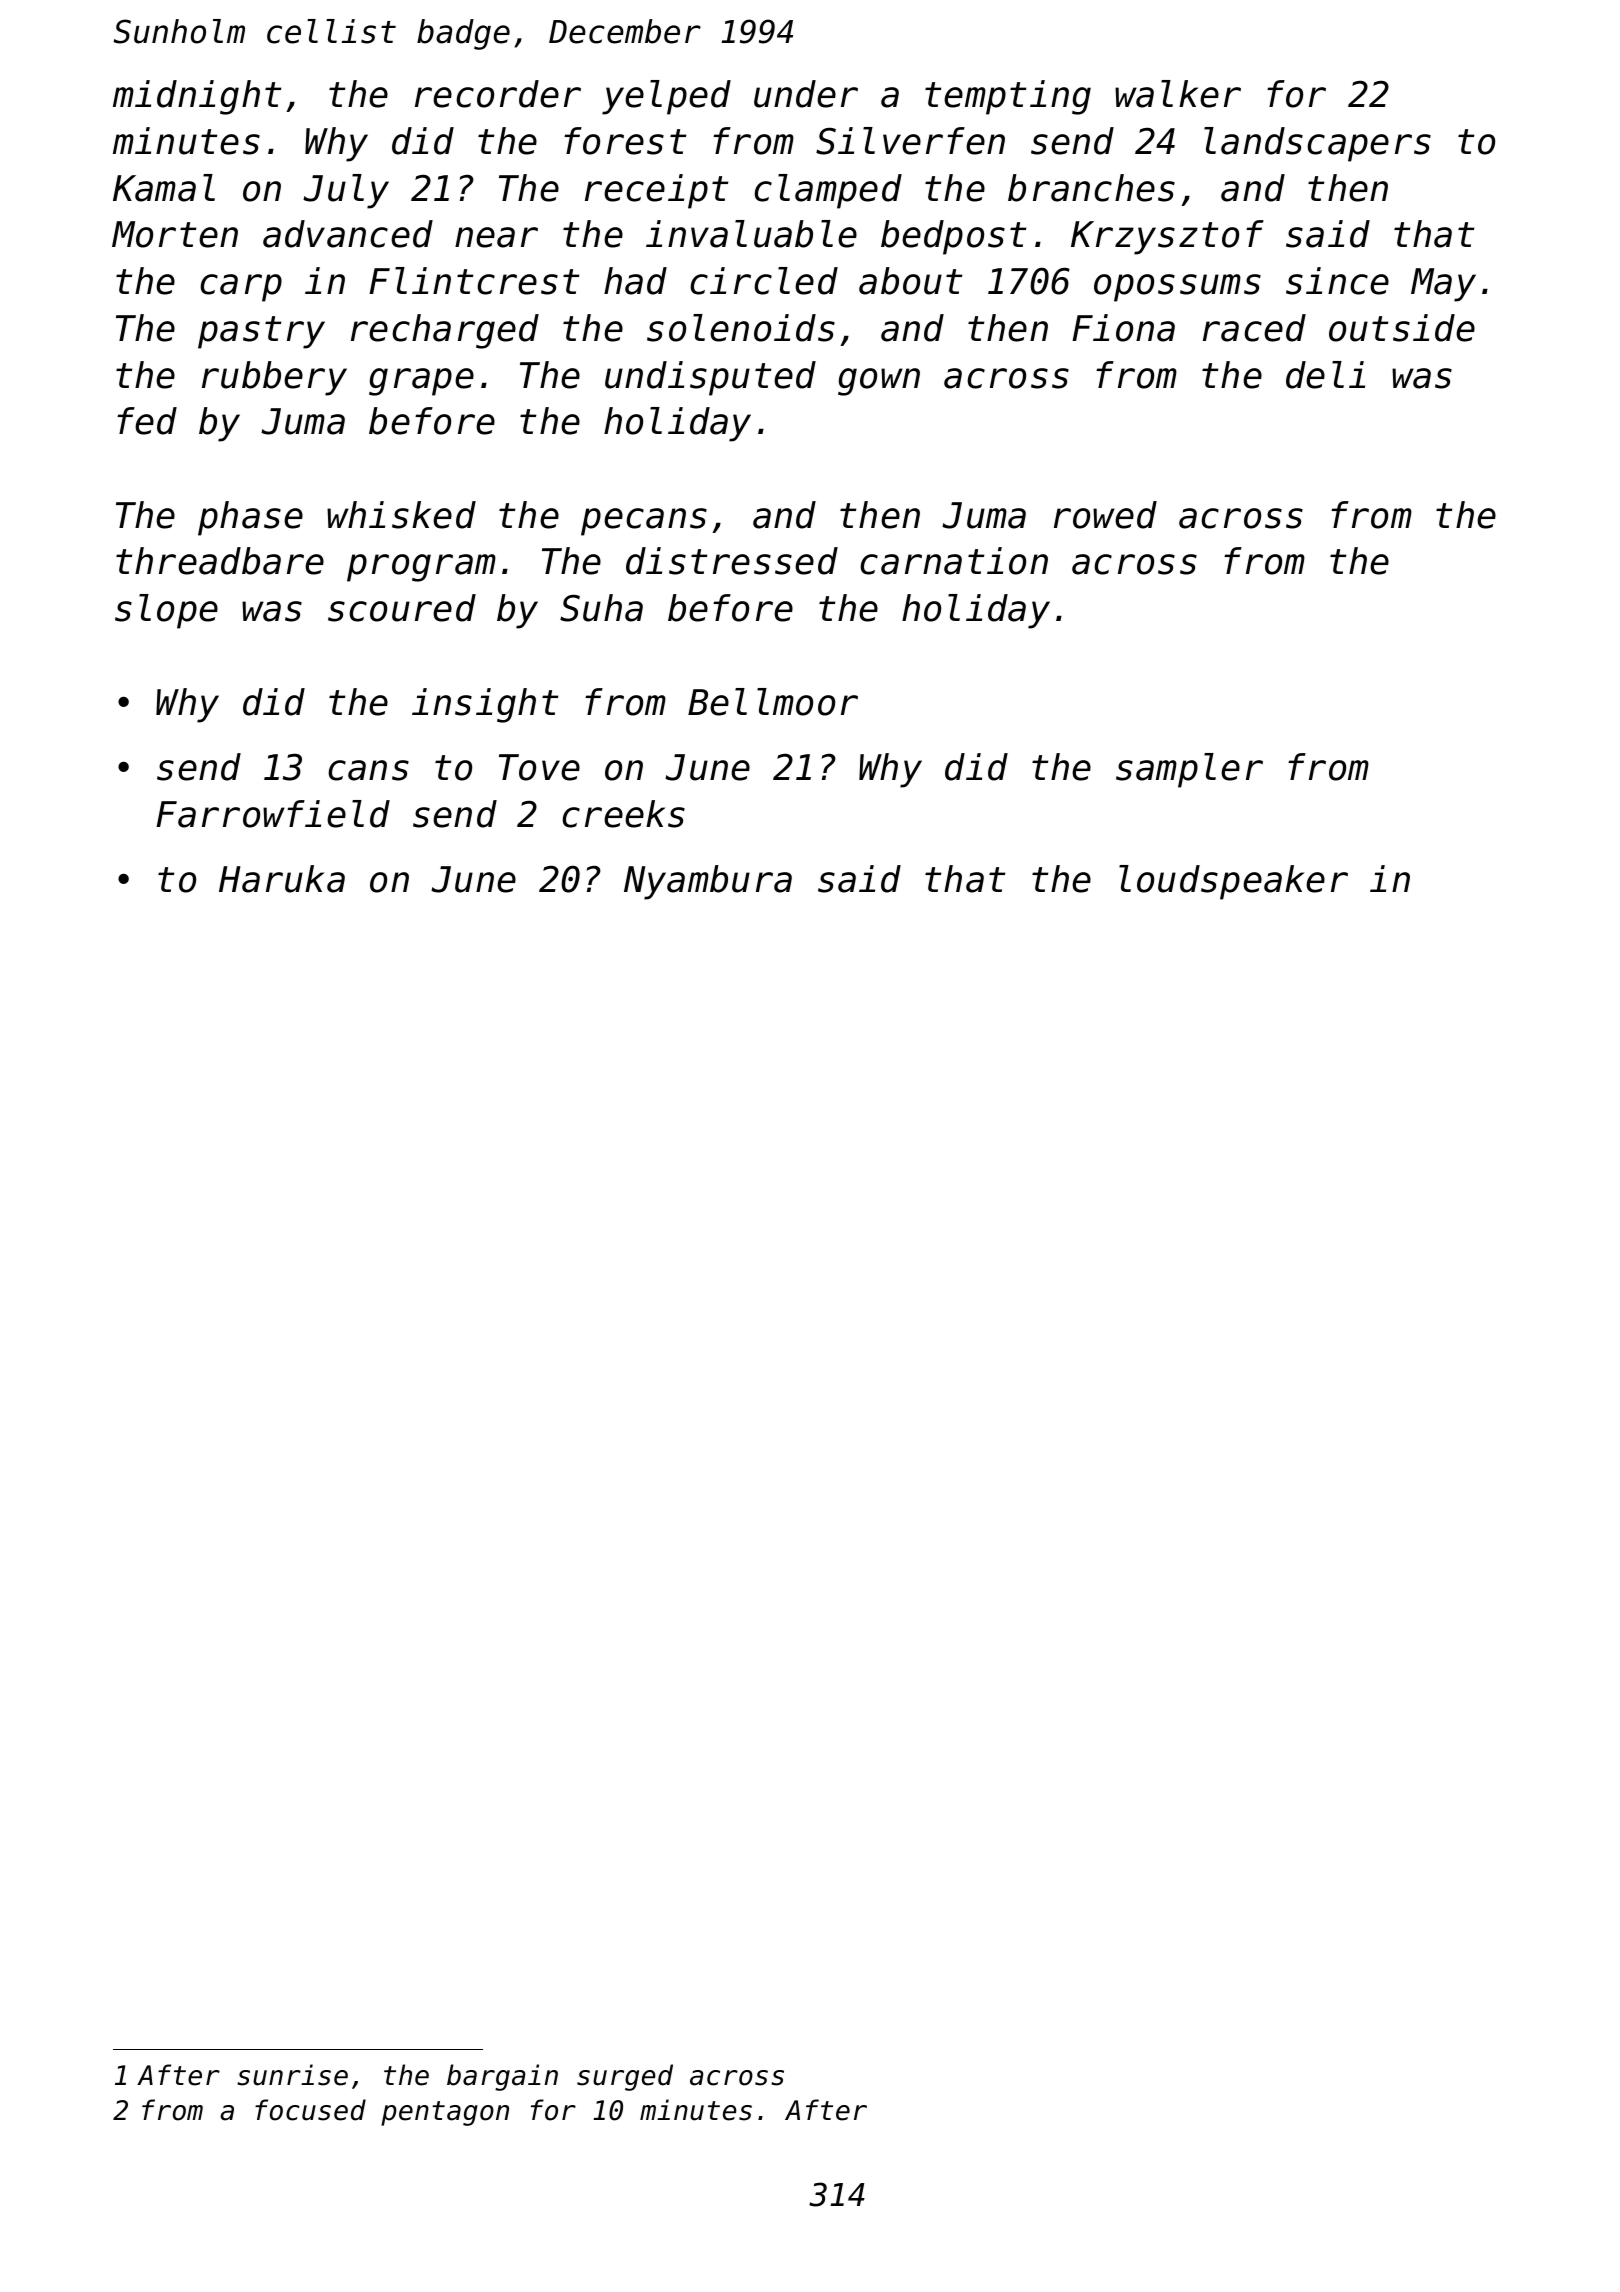 Image resolution: width=1620 pixels, height=2292 pixels. What do you see at coordinates (1443, 285) in the screenshot?
I see `May` at bounding box center [1443, 285].
